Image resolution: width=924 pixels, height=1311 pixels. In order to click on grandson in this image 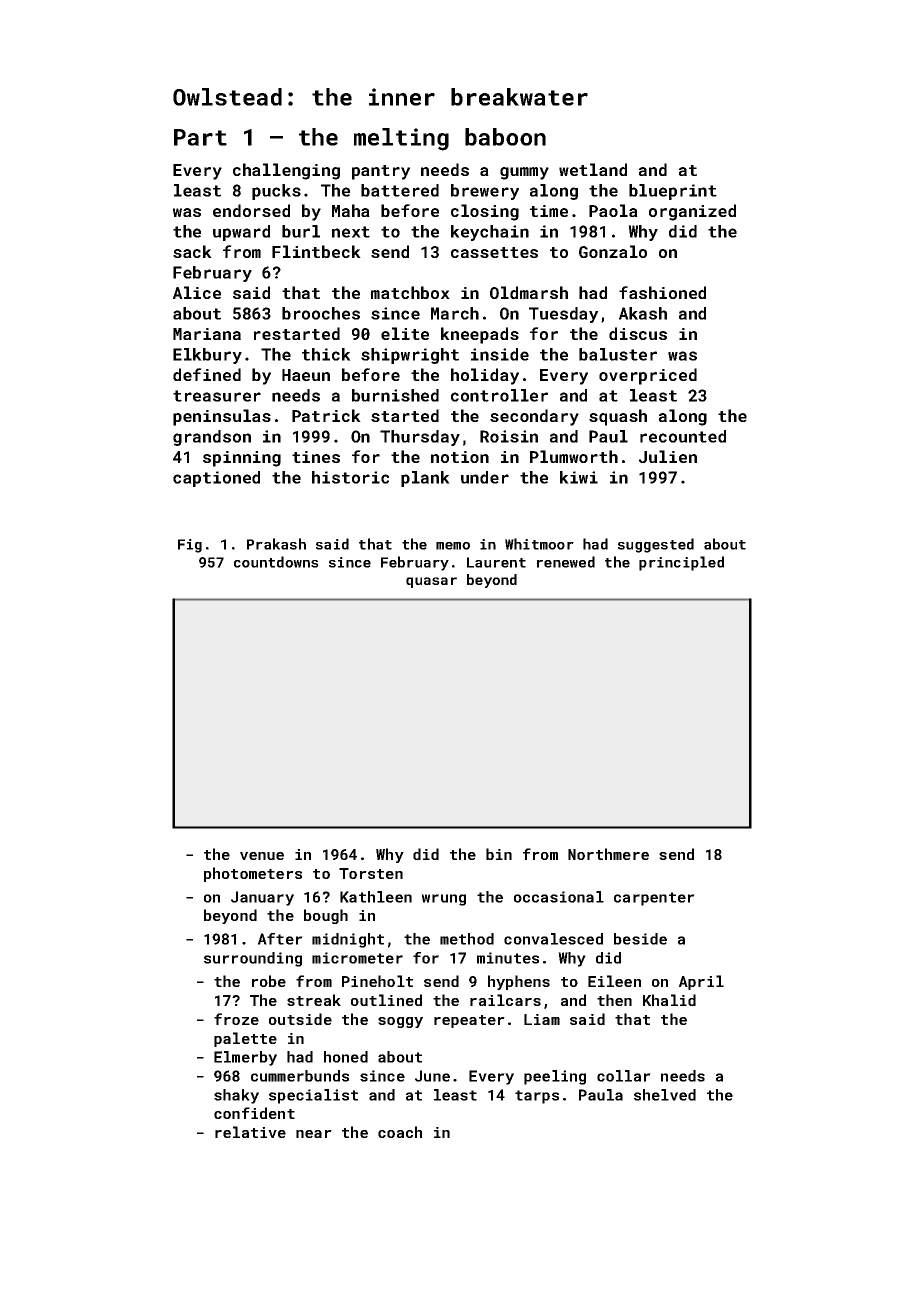, I will do `click(212, 438)`.
